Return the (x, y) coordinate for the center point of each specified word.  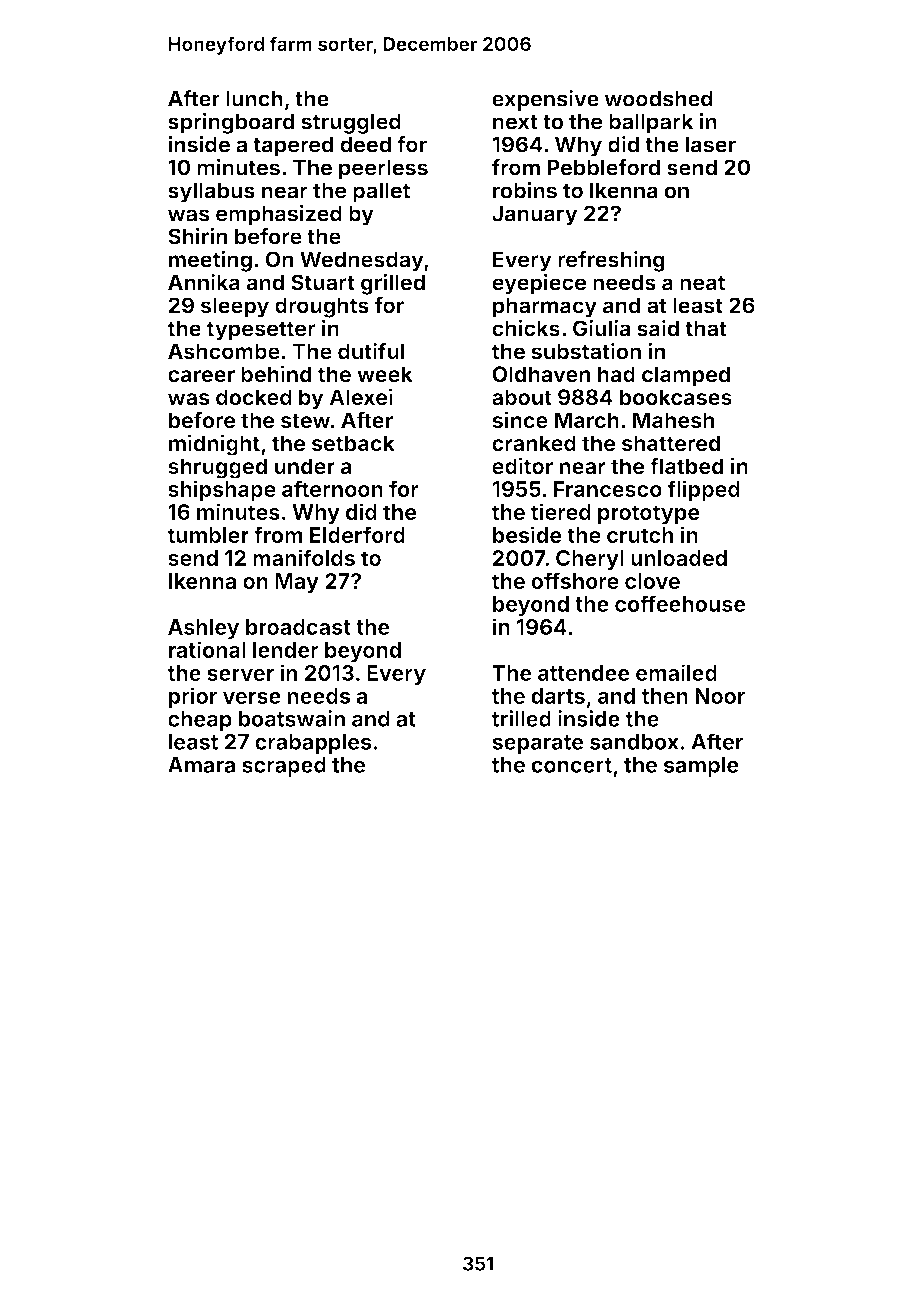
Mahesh (673, 420)
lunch (254, 98)
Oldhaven (541, 374)
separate (537, 744)
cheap (200, 721)
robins (525, 190)
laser (711, 144)
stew (305, 420)
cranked (534, 443)
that (706, 328)
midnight (214, 445)
